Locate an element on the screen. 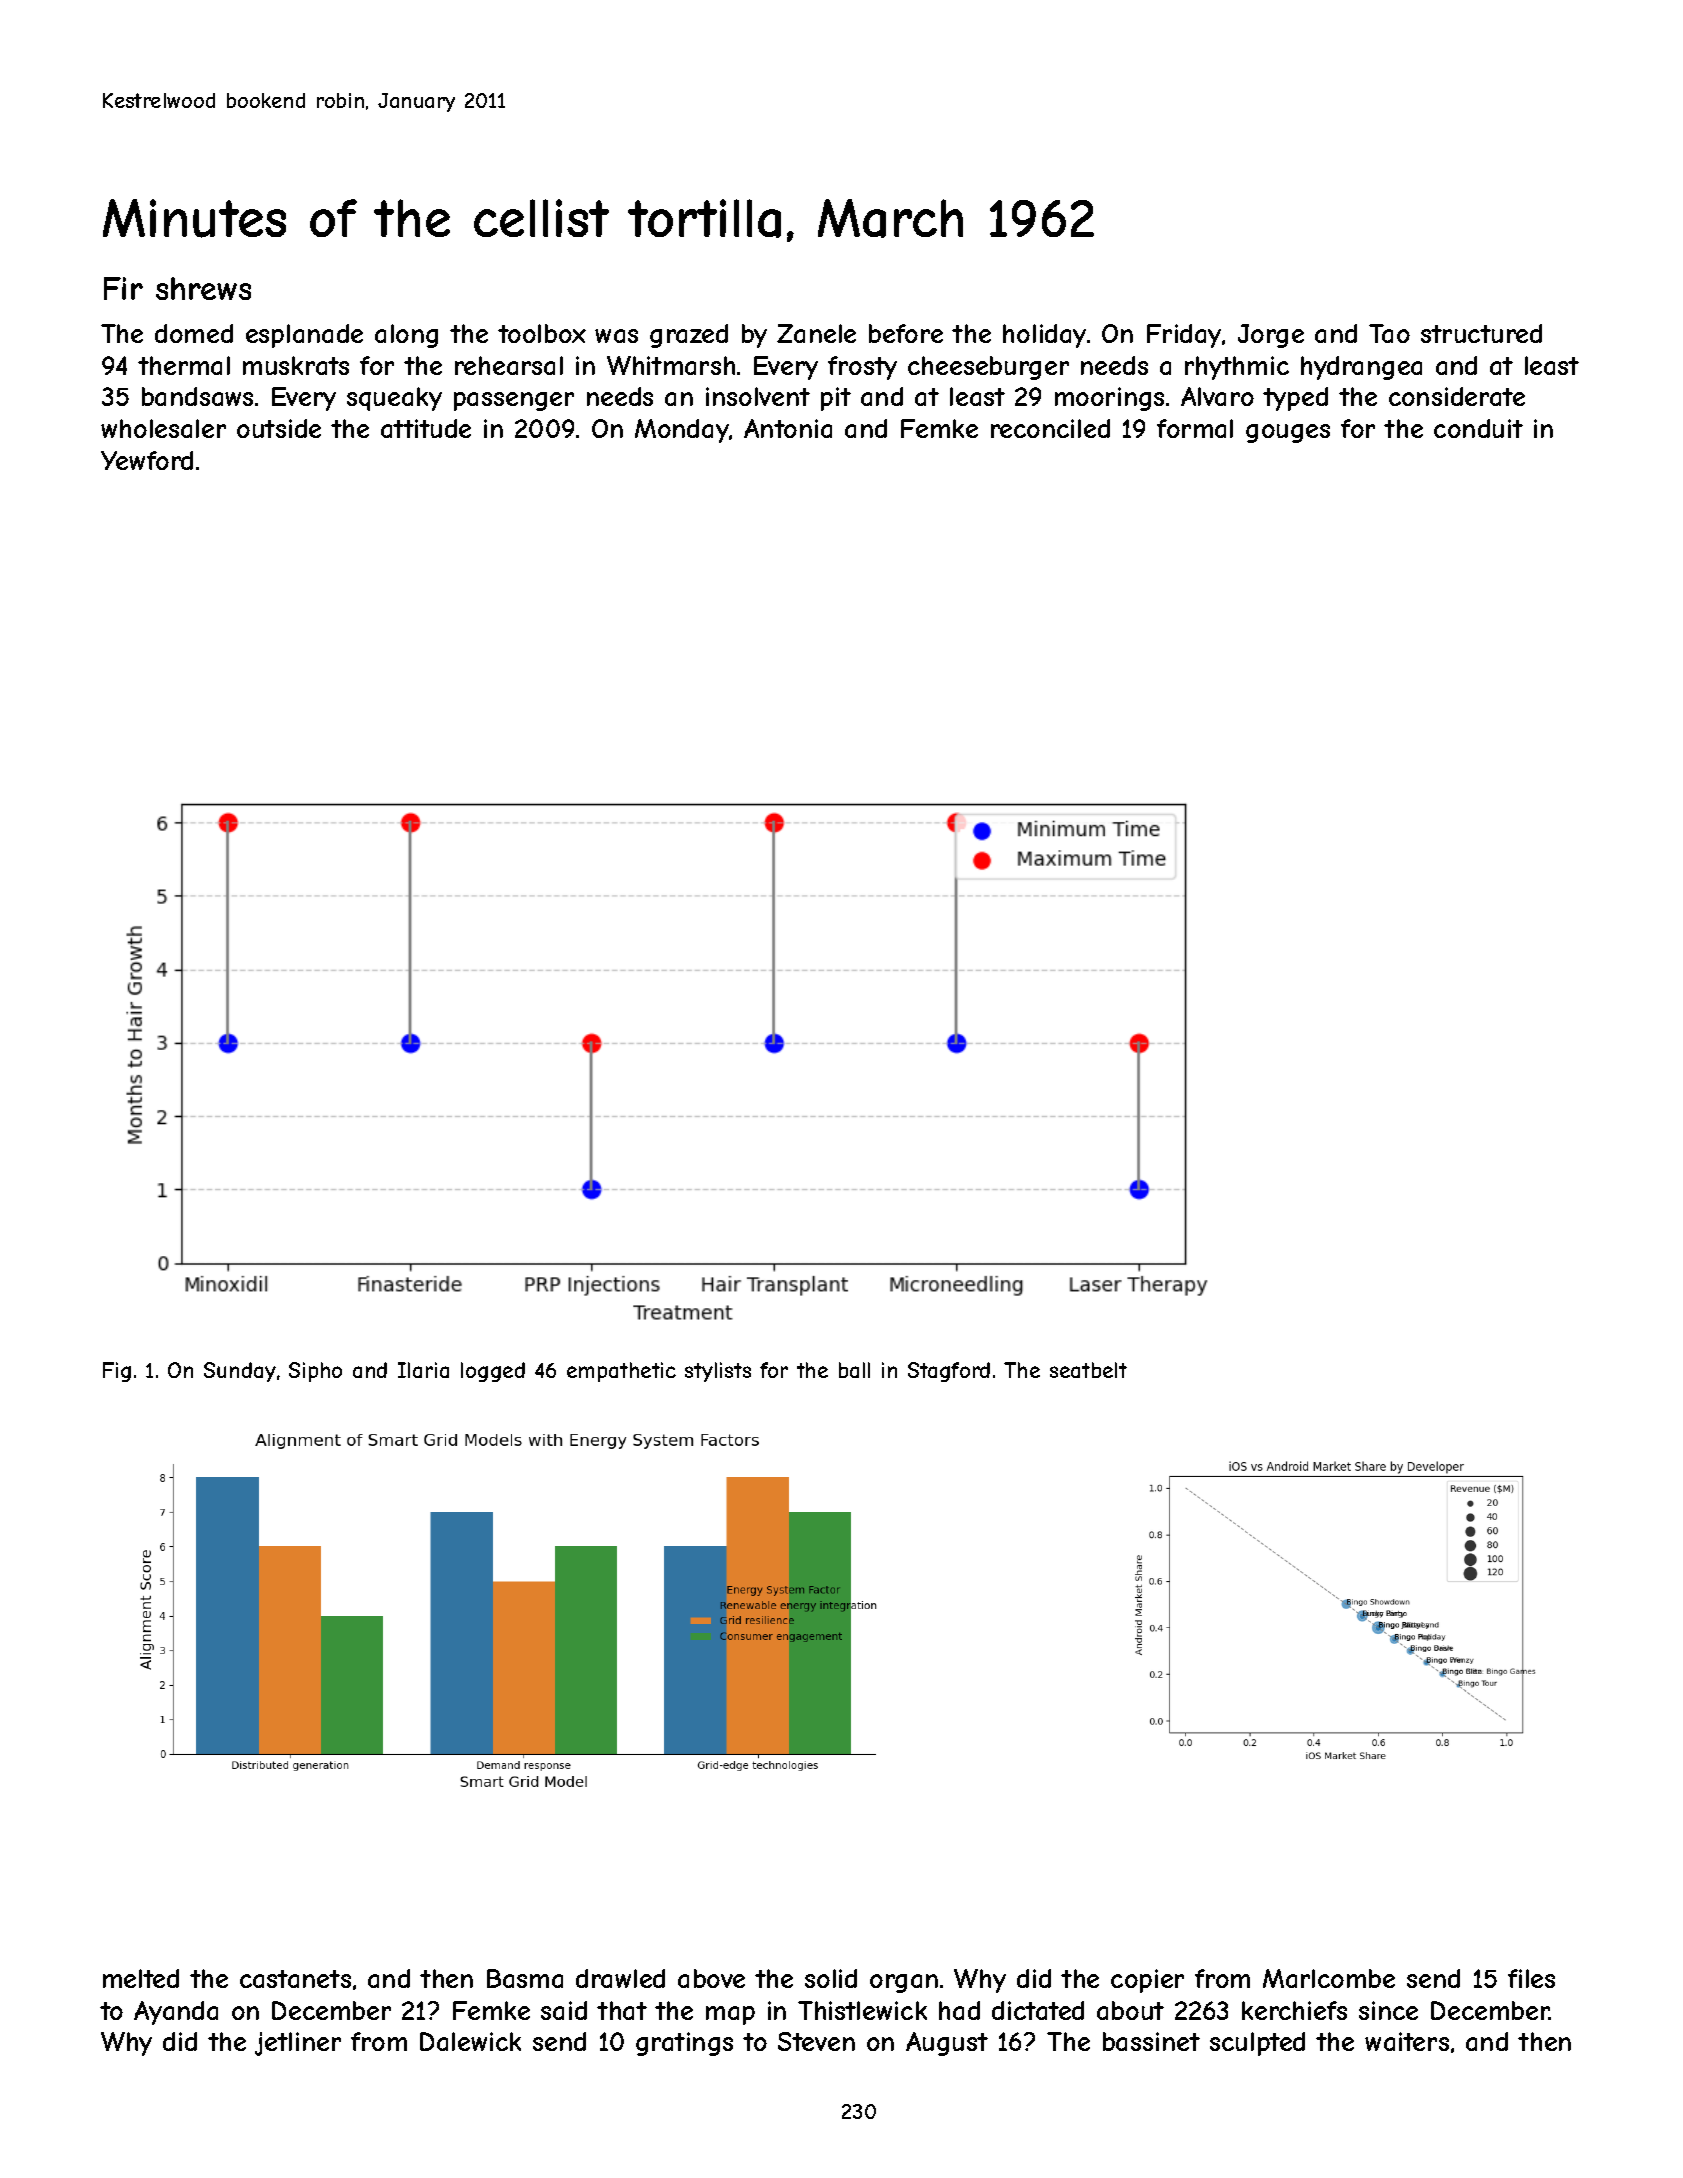 Image resolution: width=1683 pixels, height=2178 pixels. Antonia is located at coordinates (788, 428).
